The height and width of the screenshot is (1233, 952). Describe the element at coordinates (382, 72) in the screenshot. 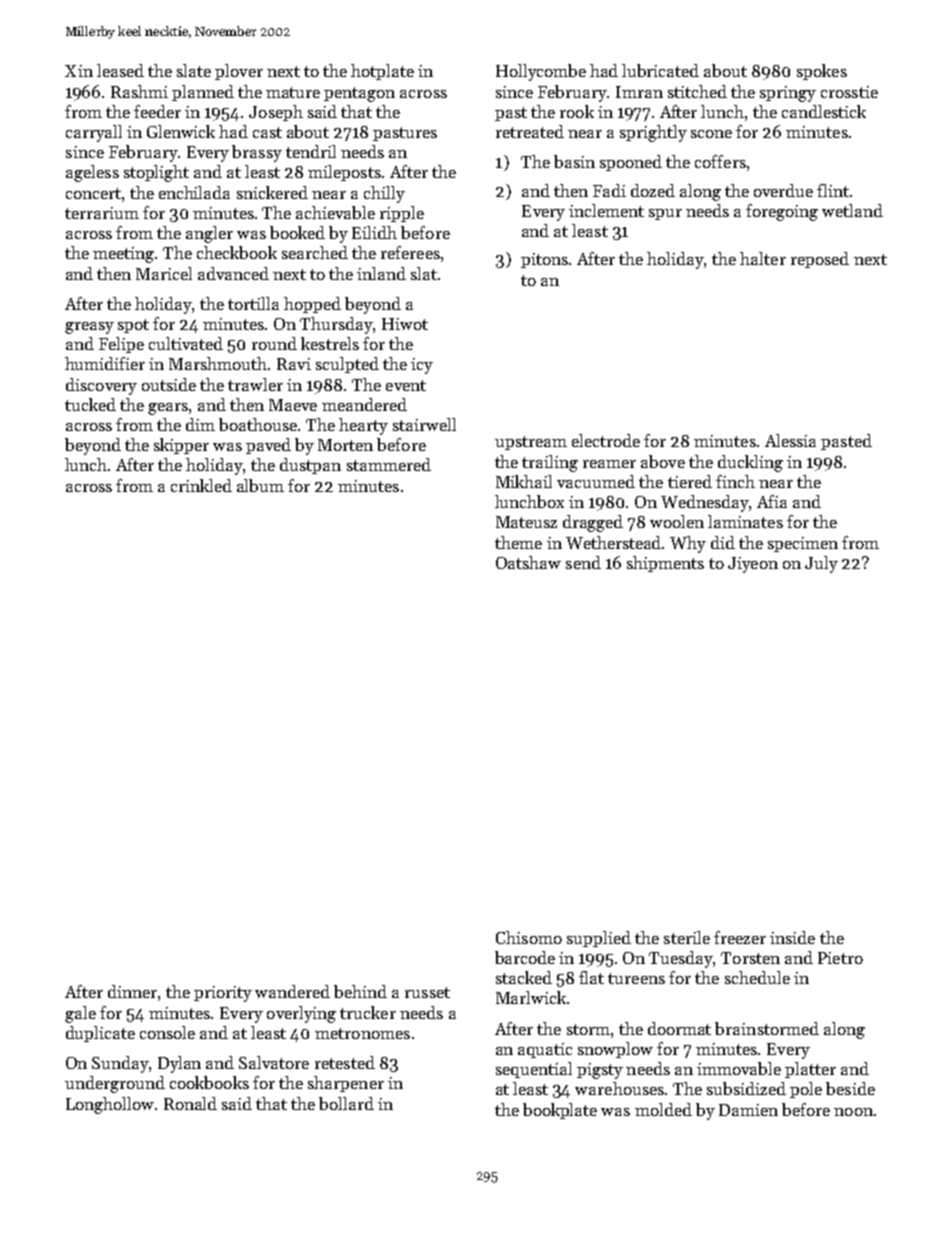

I see `hotplate` at that location.
